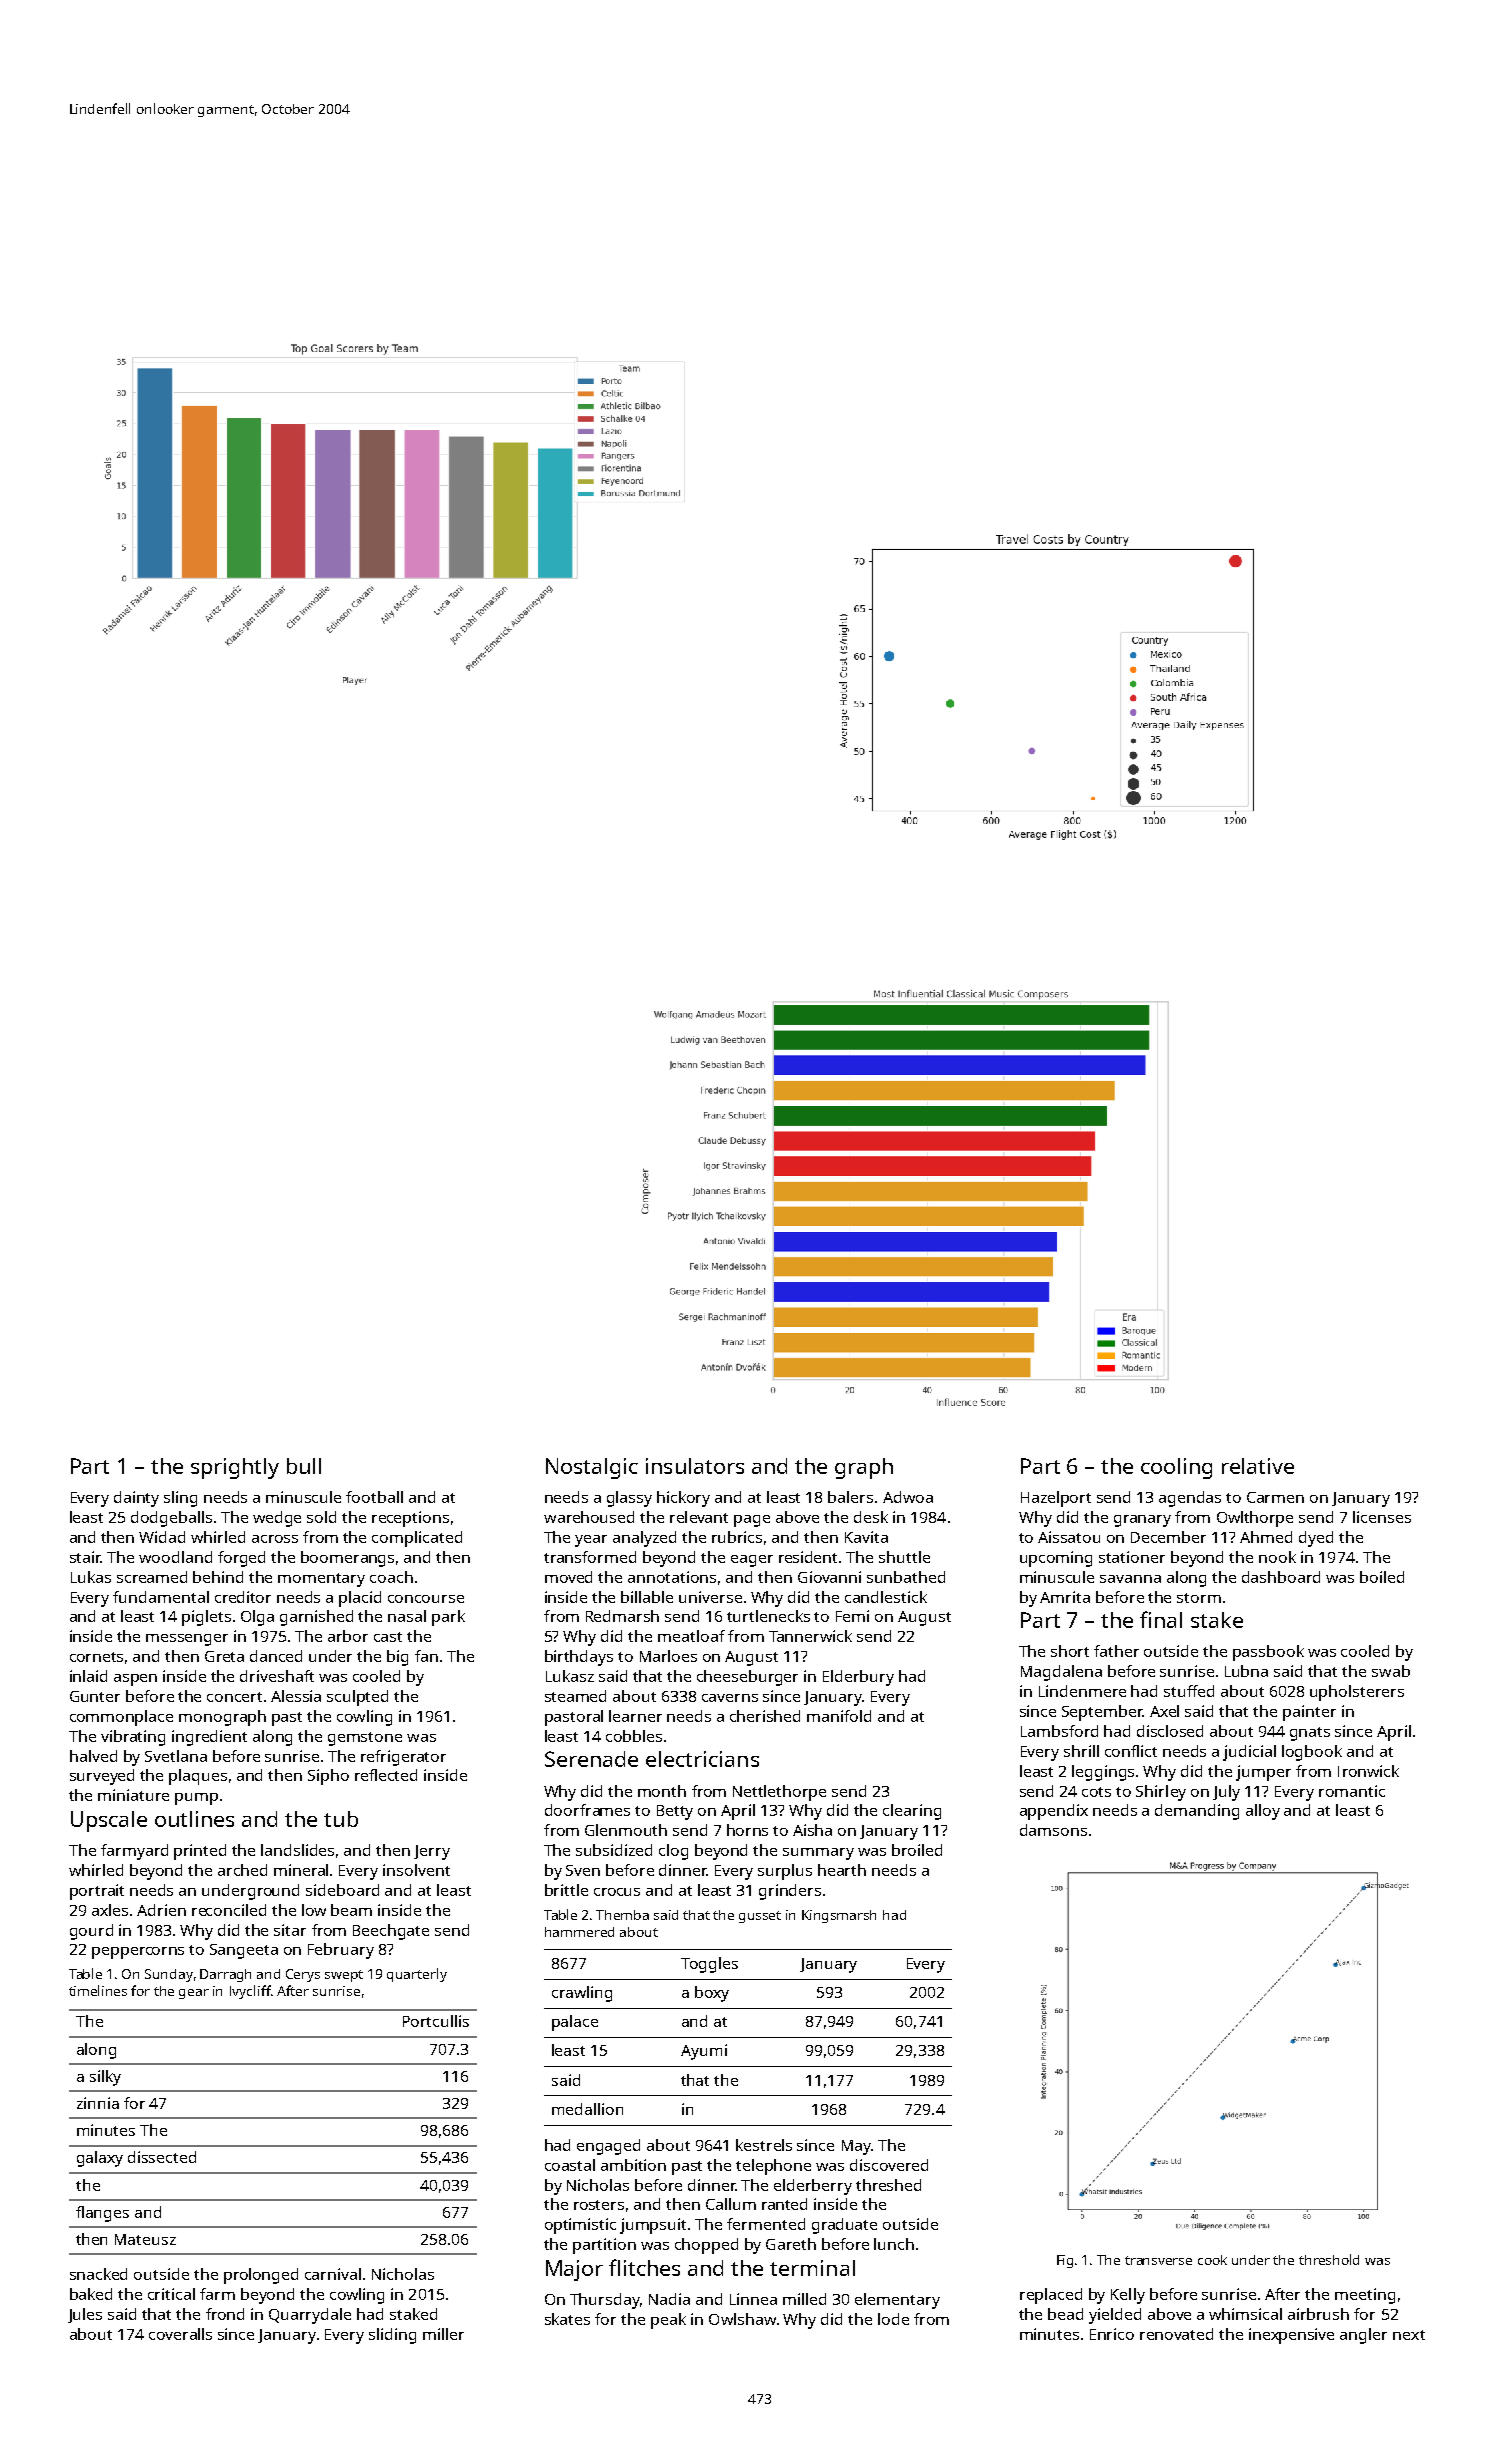  Describe the element at coordinates (304, 1466) in the document. I see `bull` at that location.
